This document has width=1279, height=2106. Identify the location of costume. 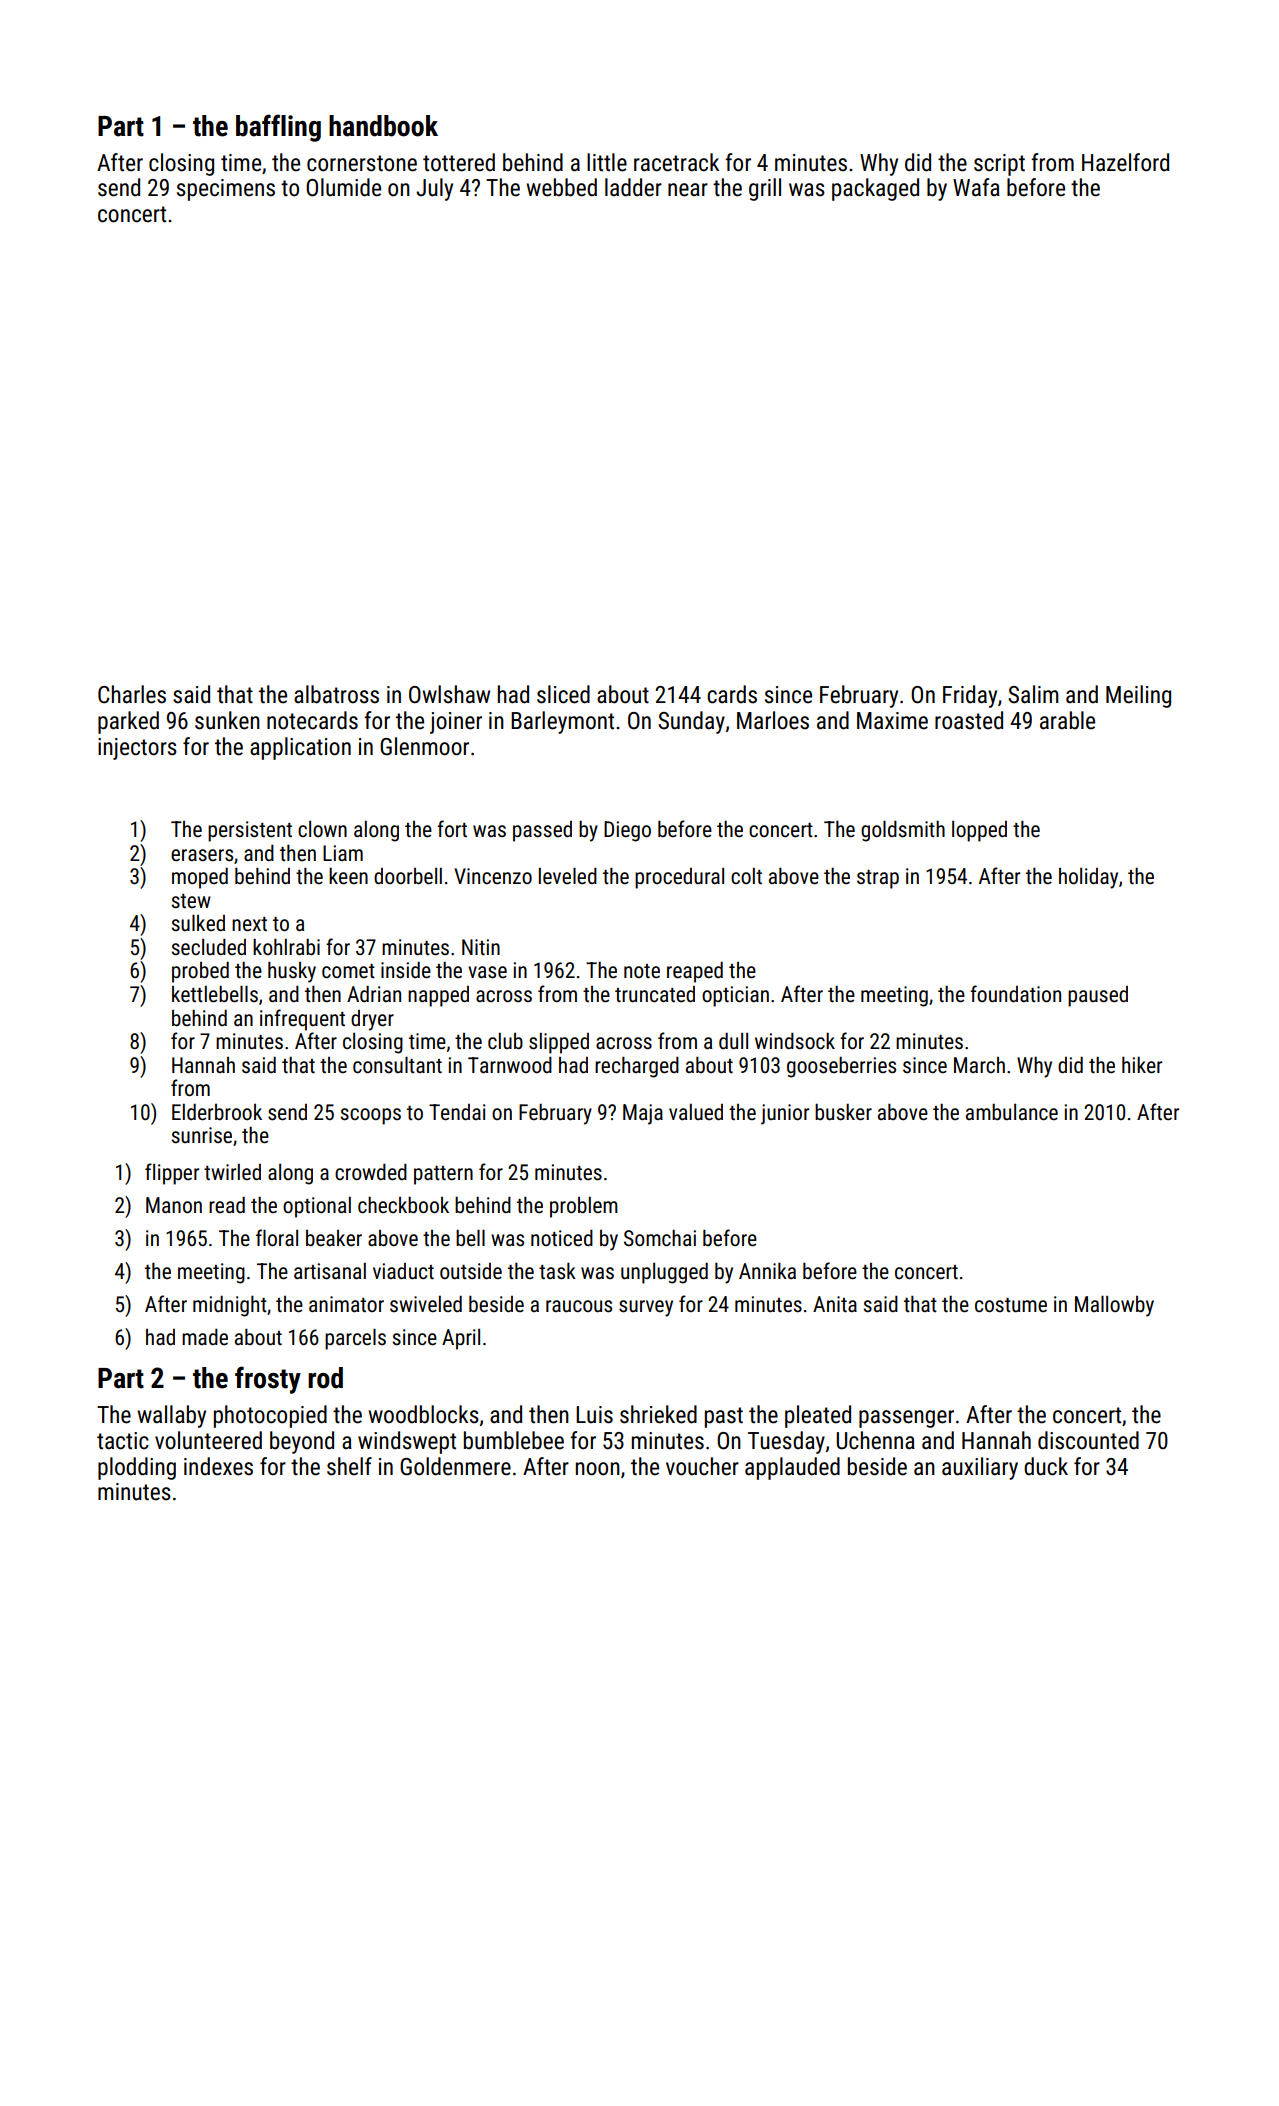
(1011, 1305).
